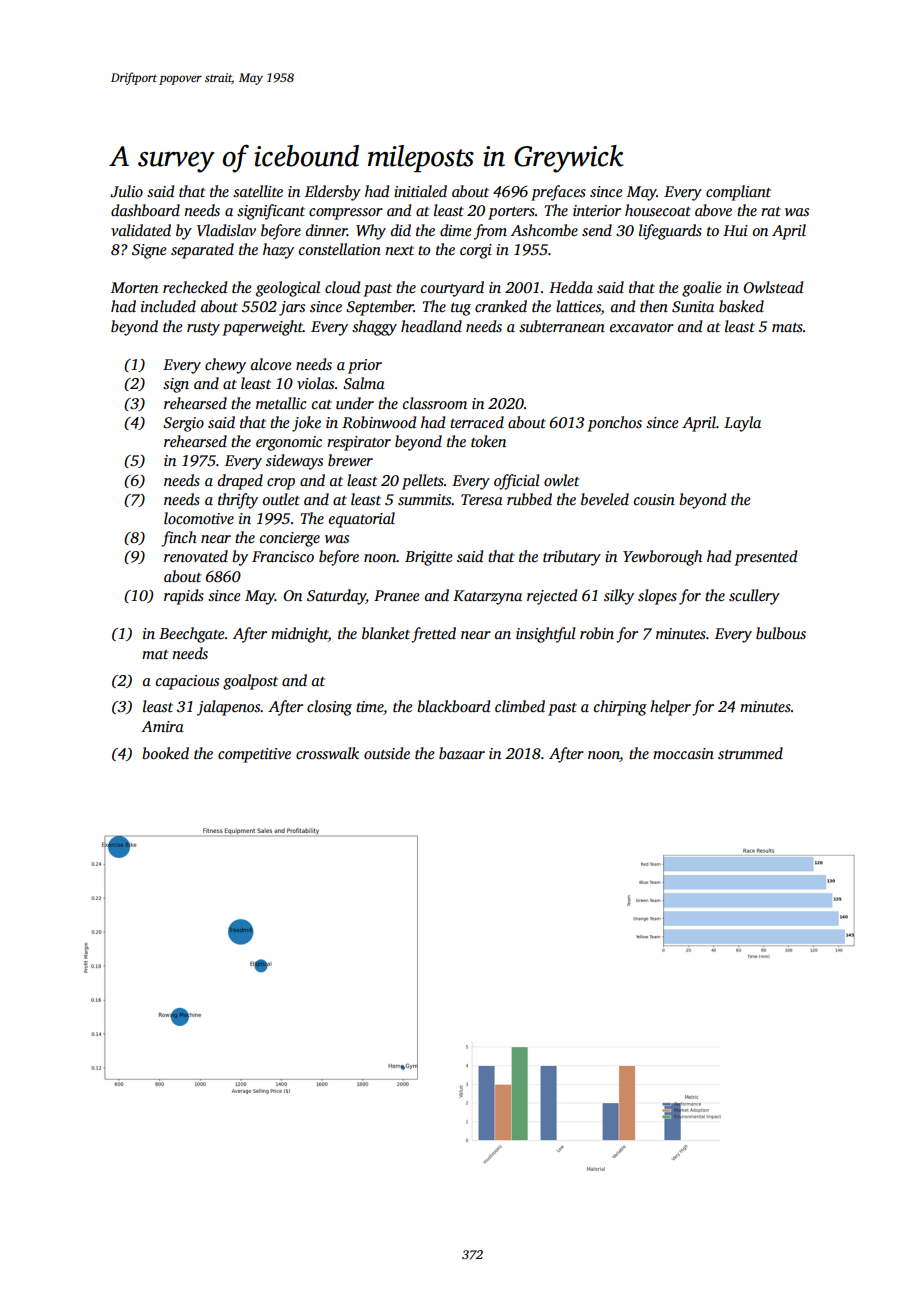 Image resolution: width=924 pixels, height=1314 pixels. What do you see at coordinates (187, 682) in the image?
I see `capacious` at bounding box center [187, 682].
